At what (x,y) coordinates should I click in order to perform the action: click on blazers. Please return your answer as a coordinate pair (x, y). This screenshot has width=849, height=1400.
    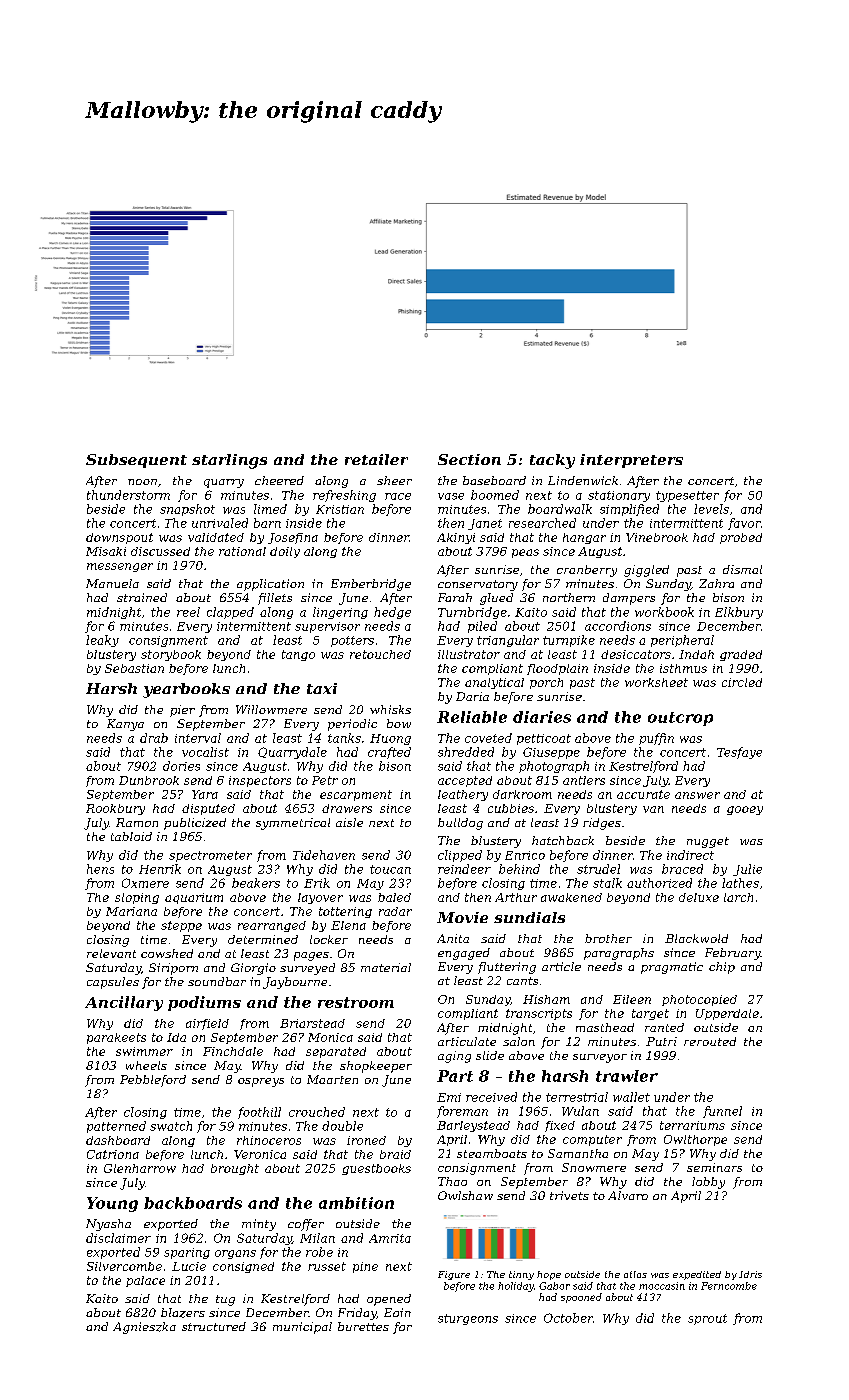
    Looking at the image, I should click on (183, 1313).
